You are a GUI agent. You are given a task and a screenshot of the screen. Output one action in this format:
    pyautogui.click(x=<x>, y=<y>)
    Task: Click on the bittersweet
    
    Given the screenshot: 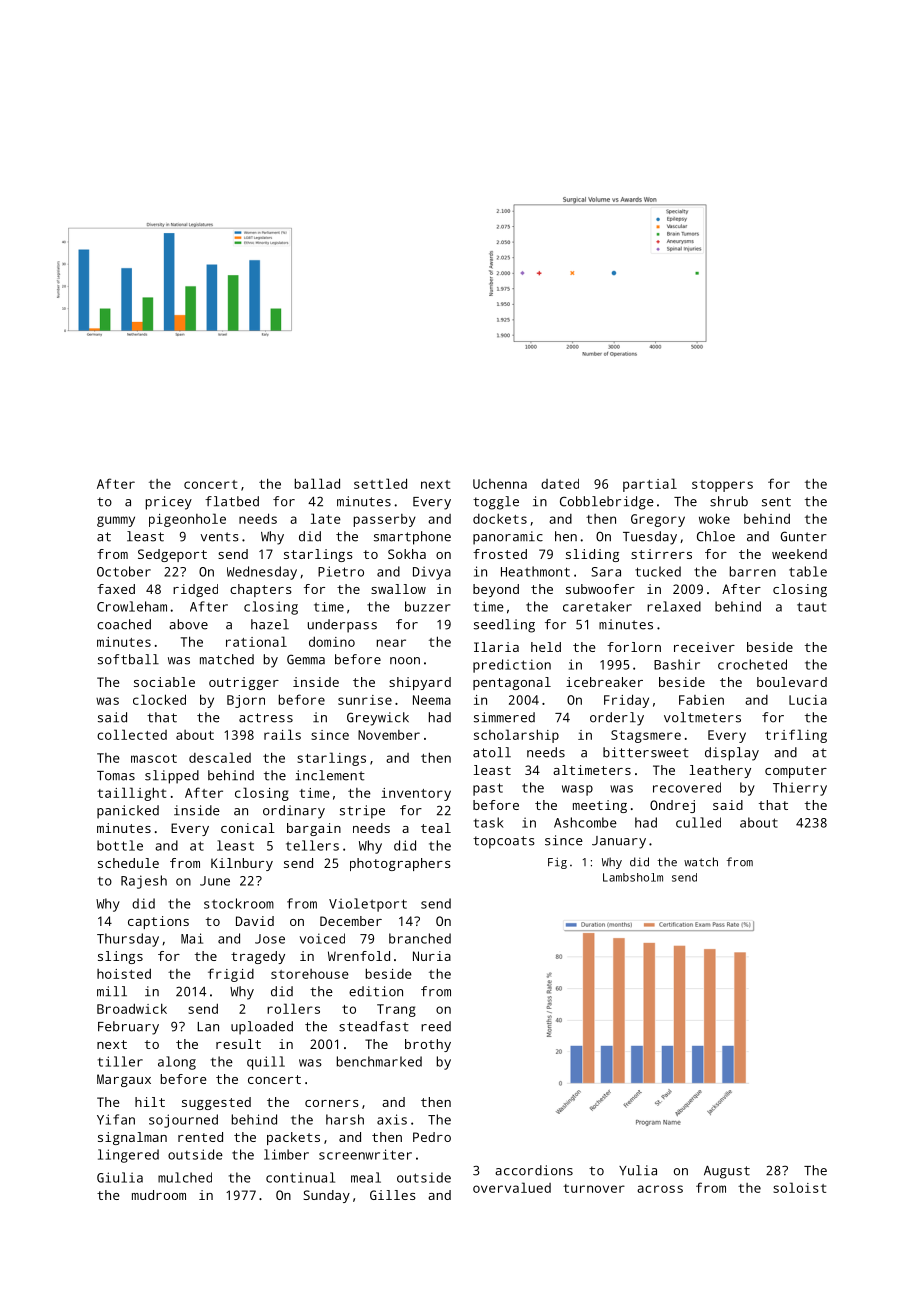 What is the action you would take?
    pyautogui.click(x=646, y=752)
